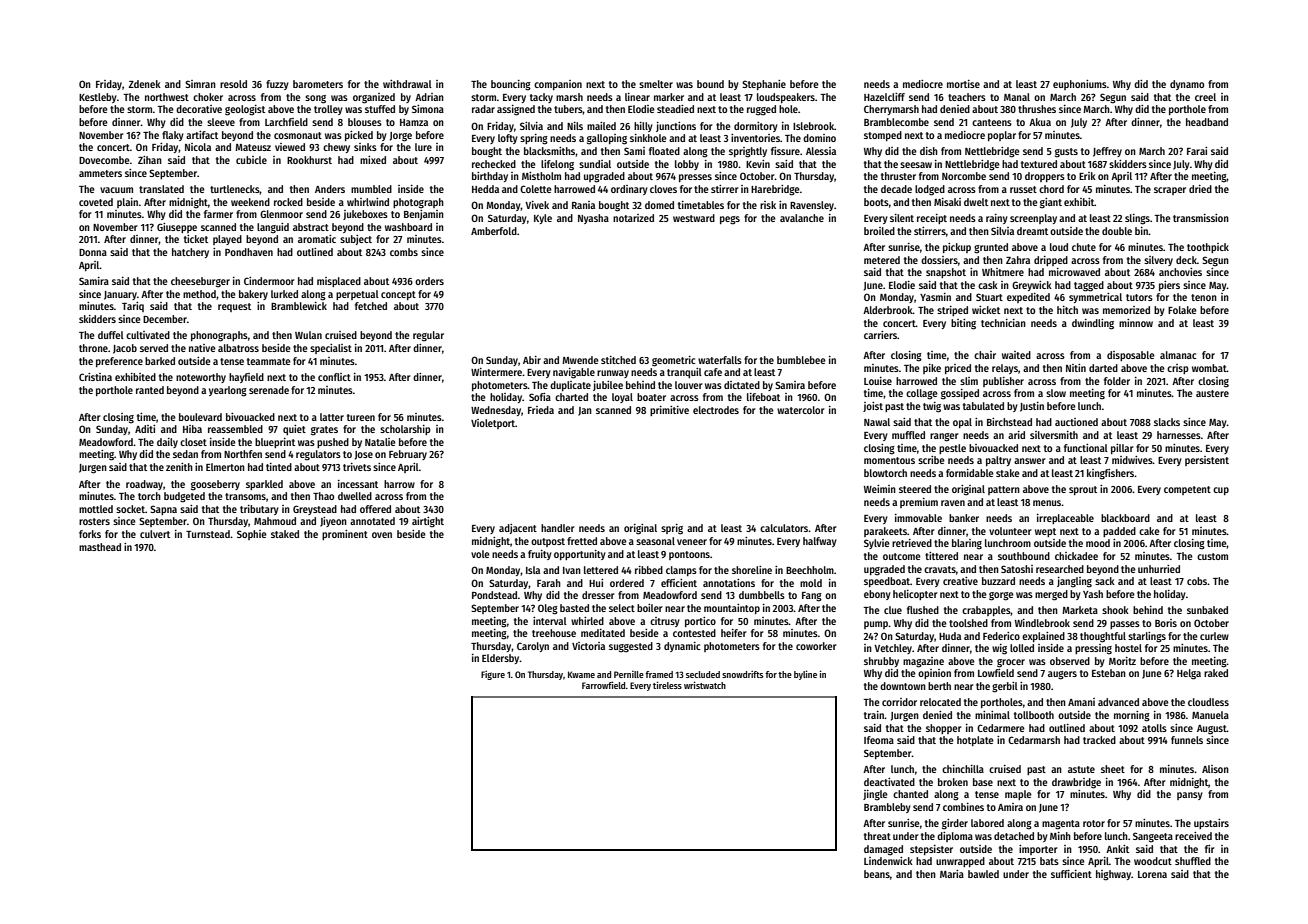 The height and width of the page is (924, 1308). I want to click on byline, so click(805, 675).
